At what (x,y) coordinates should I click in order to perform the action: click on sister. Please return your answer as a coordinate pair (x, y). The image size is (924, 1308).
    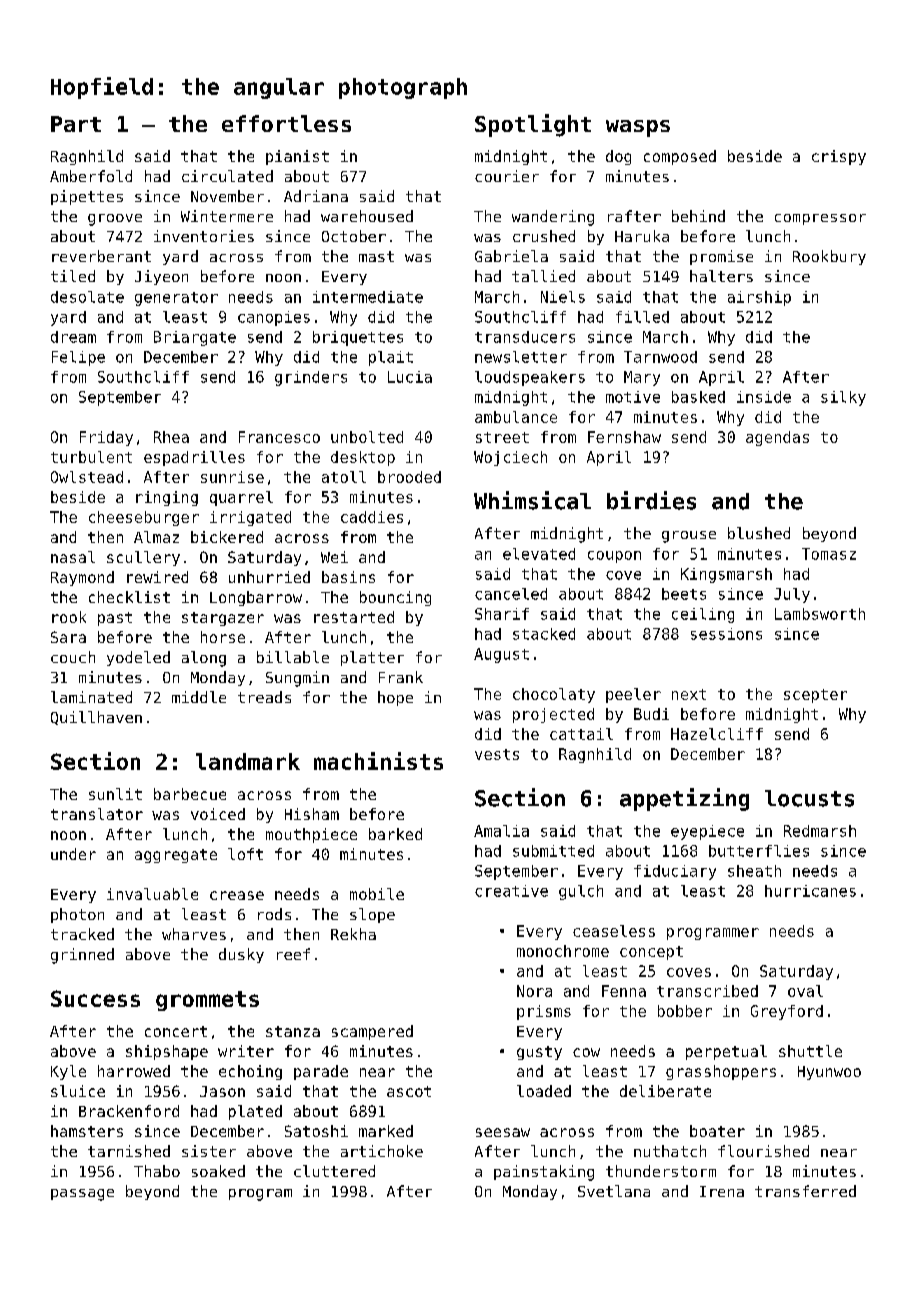
    Looking at the image, I should click on (209, 1151).
